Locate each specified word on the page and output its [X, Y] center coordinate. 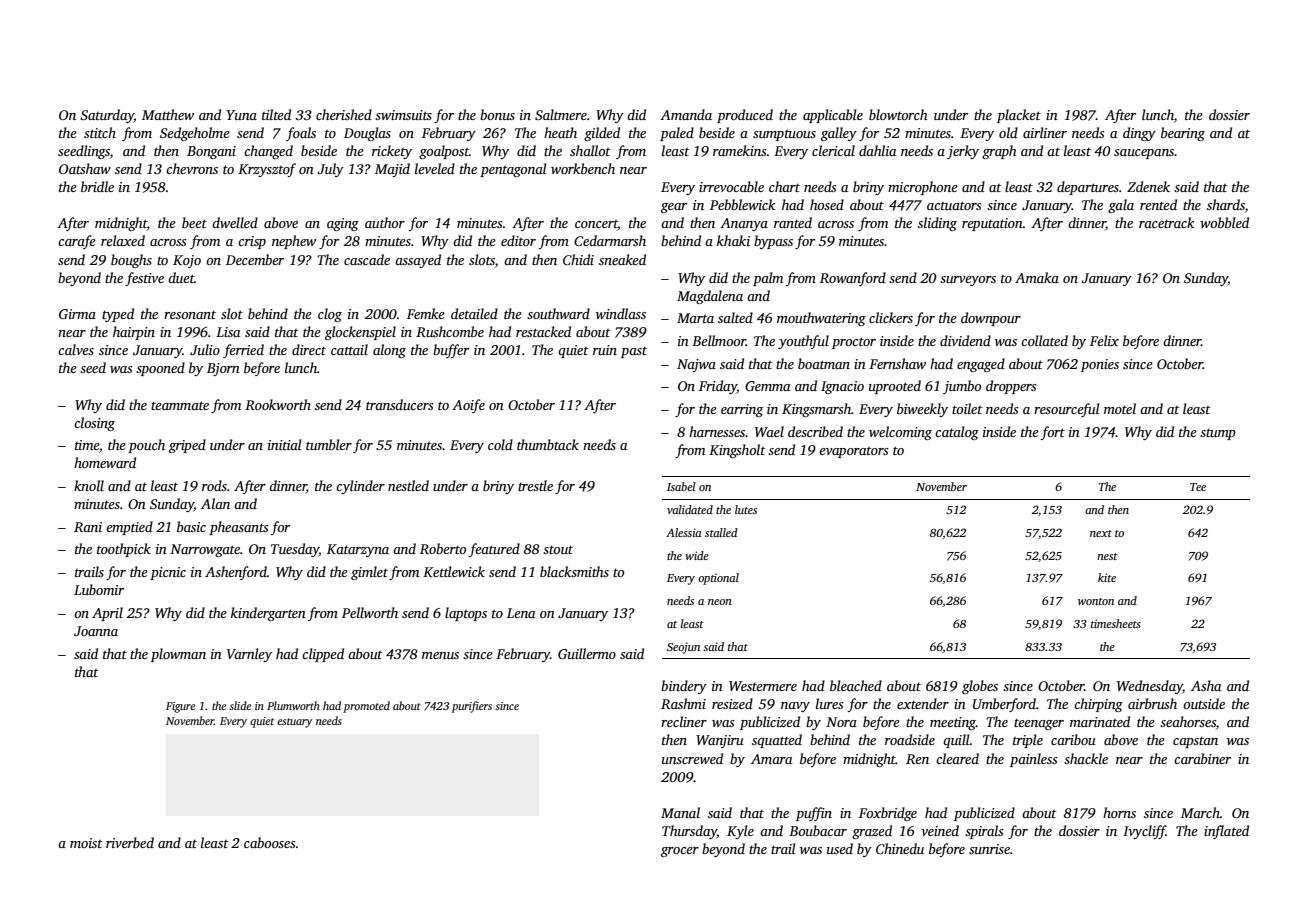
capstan [1195, 742]
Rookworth [278, 404]
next [1101, 533]
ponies [1100, 365]
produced [745, 116]
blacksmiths [574, 571]
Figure [180, 707]
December [255, 259]
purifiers [472, 707]
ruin [605, 350]
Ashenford [236, 573]
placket [1019, 116]
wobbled [1224, 222]
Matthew [168, 114]
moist [86, 843]
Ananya [744, 224]
